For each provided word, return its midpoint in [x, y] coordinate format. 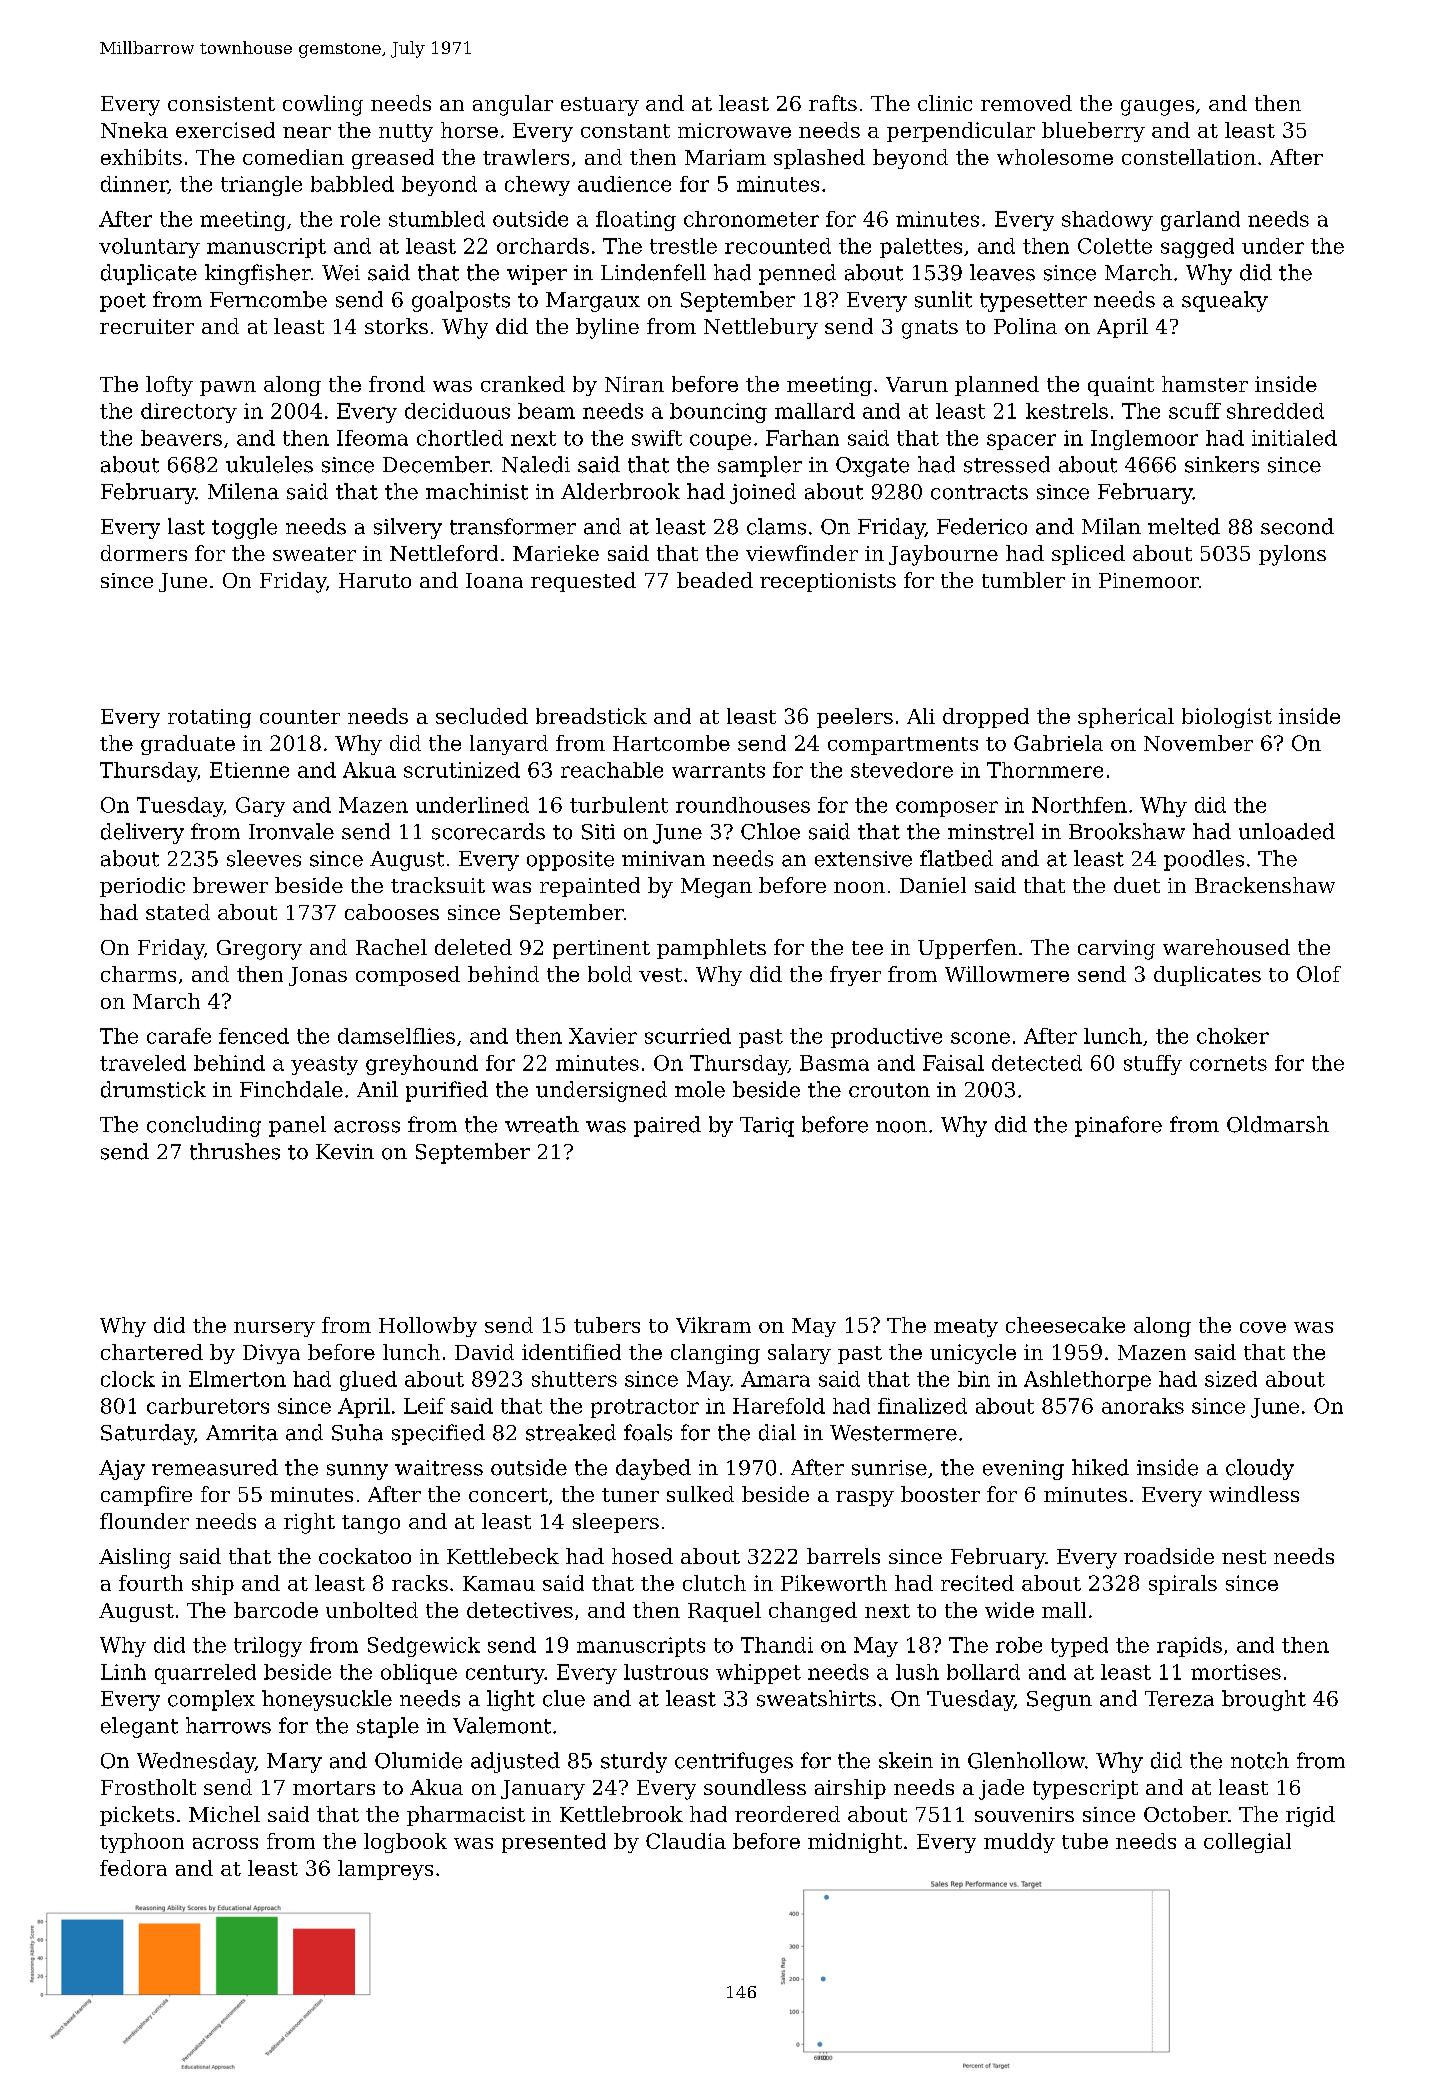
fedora [133, 1868]
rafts [833, 103]
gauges [1157, 108]
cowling [323, 105]
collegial [1247, 1843]
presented [554, 1843]
